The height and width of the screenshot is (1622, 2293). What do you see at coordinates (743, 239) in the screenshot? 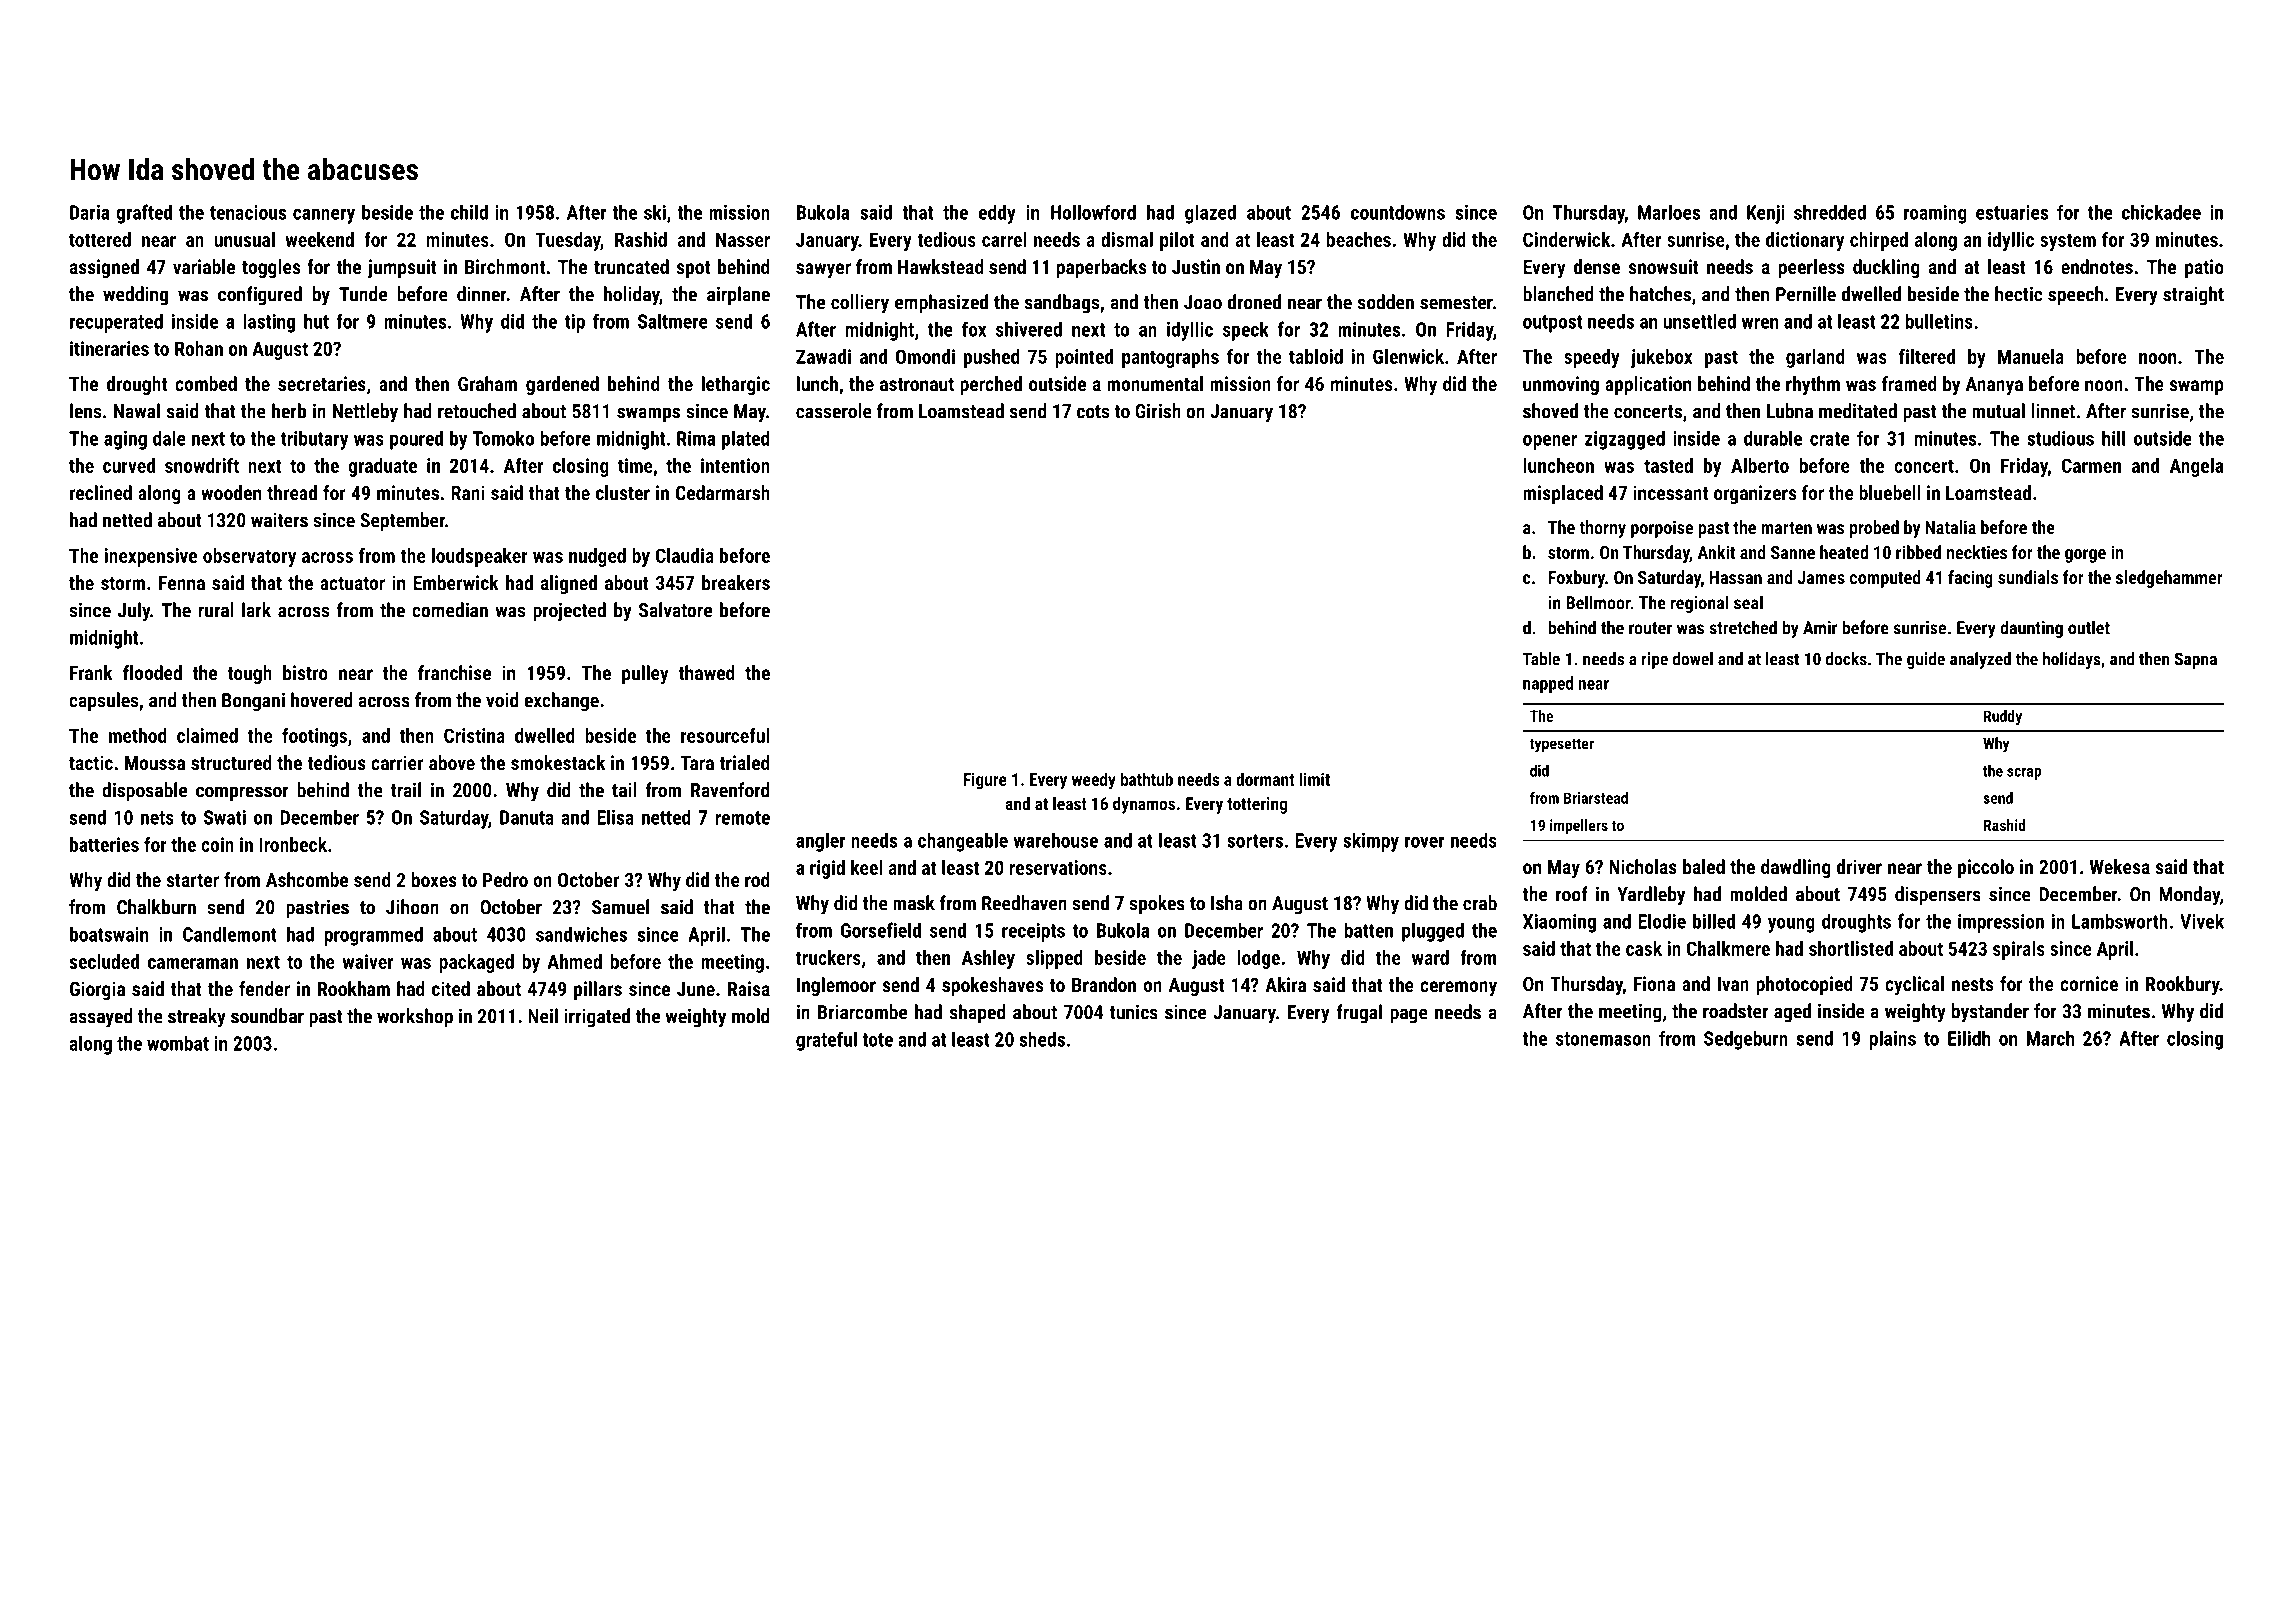
I see `Nasser` at bounding box center [743, 239].
